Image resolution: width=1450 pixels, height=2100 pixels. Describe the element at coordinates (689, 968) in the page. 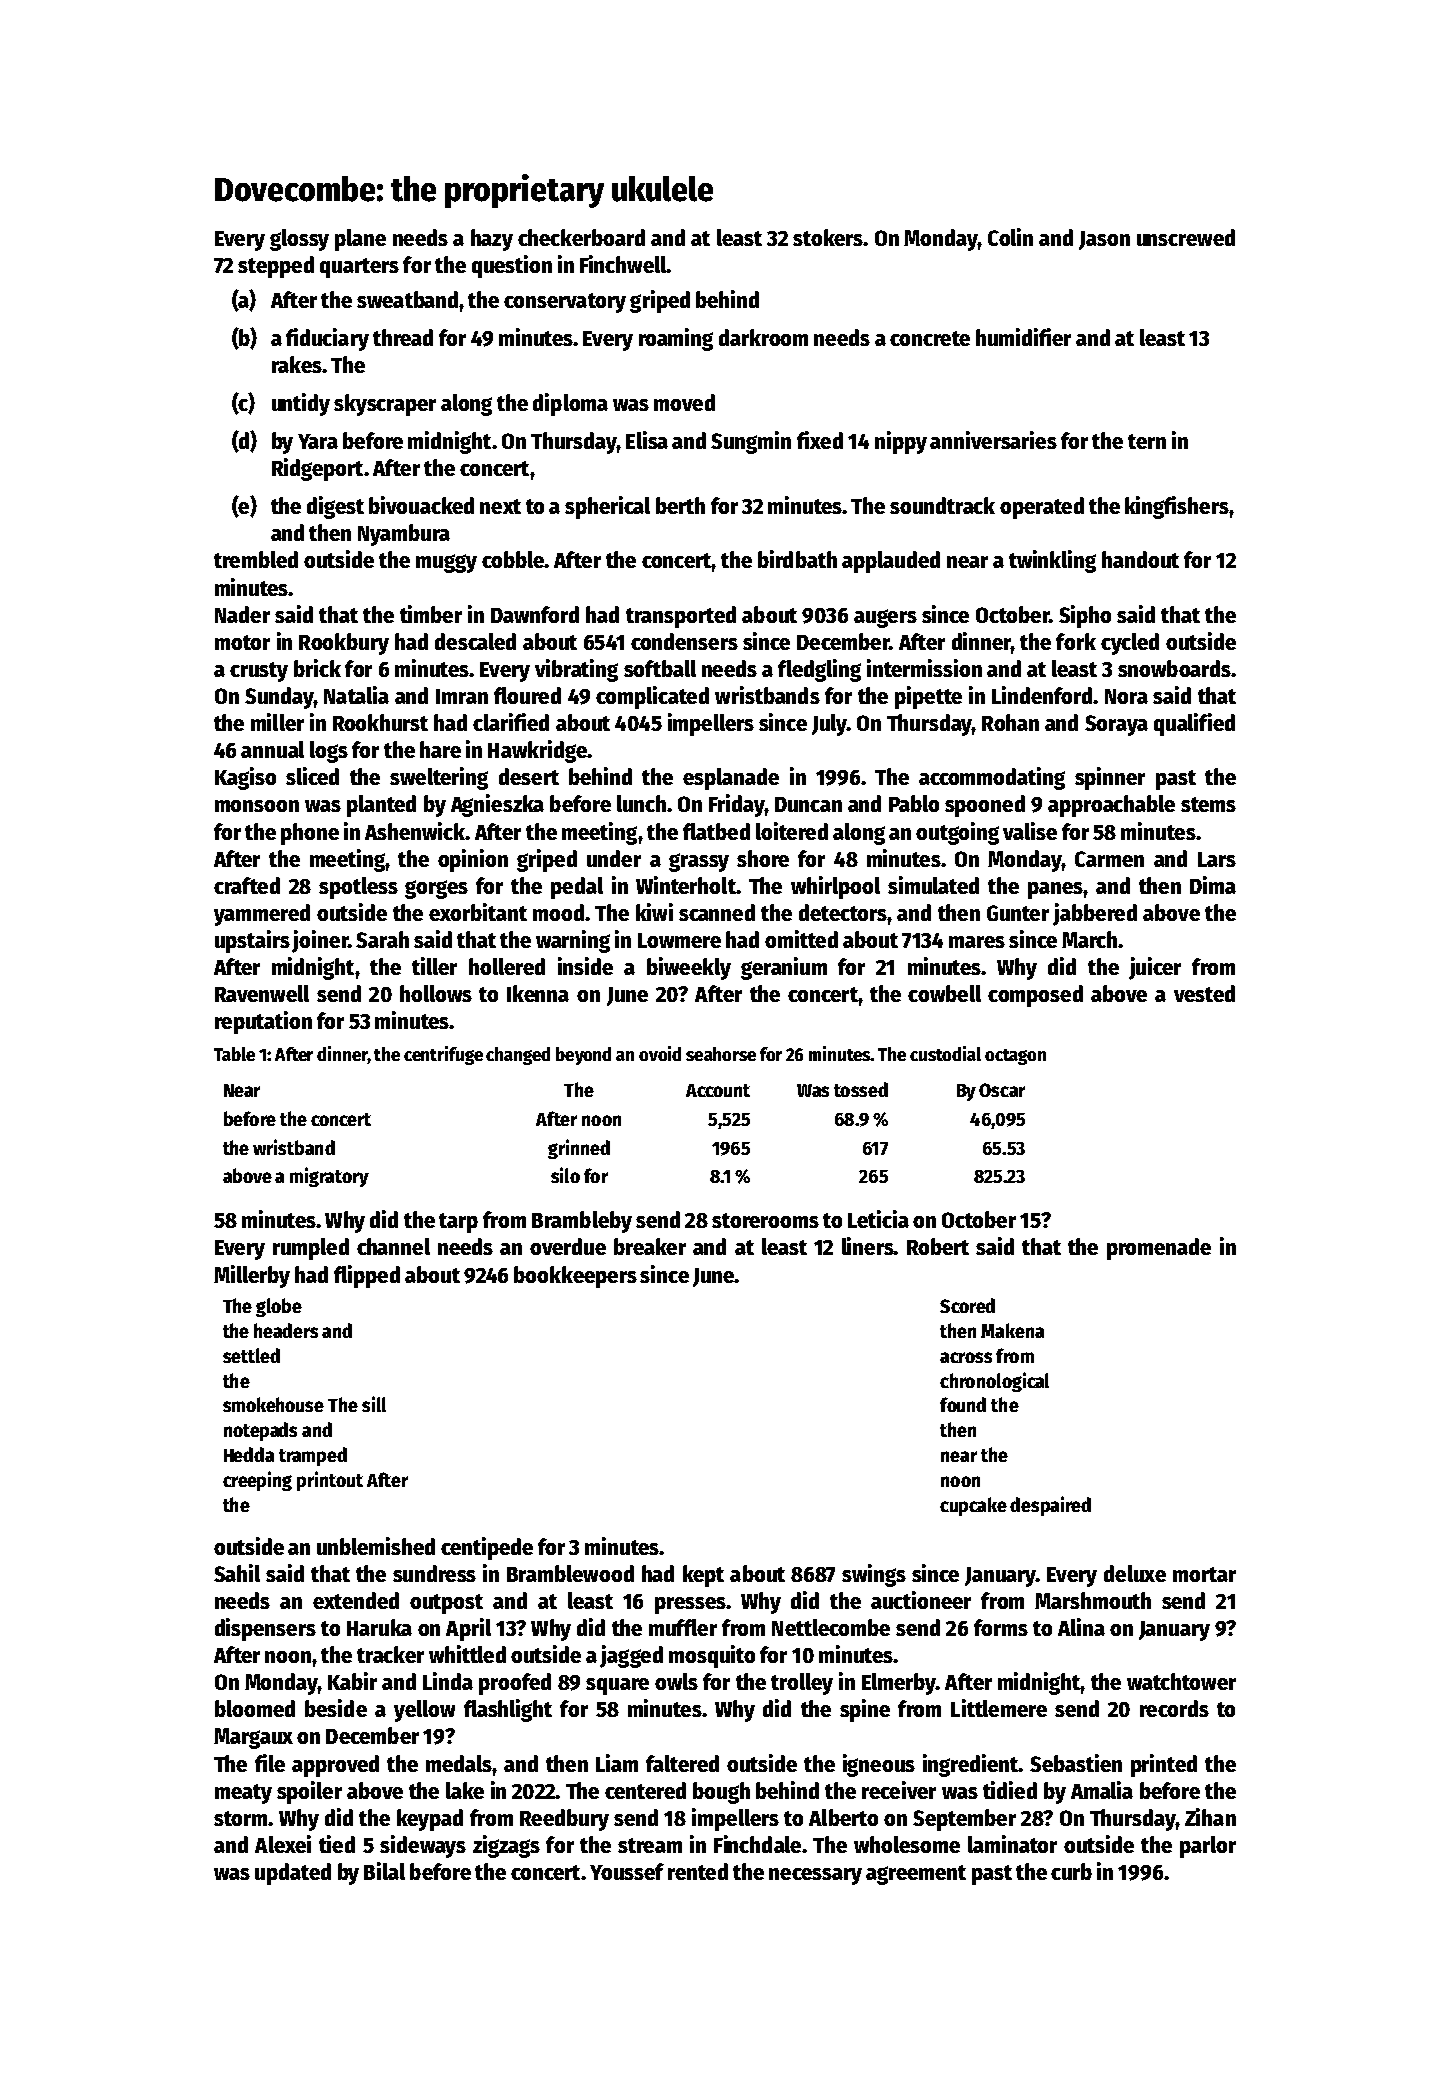

I see `biweekly` at that location.
